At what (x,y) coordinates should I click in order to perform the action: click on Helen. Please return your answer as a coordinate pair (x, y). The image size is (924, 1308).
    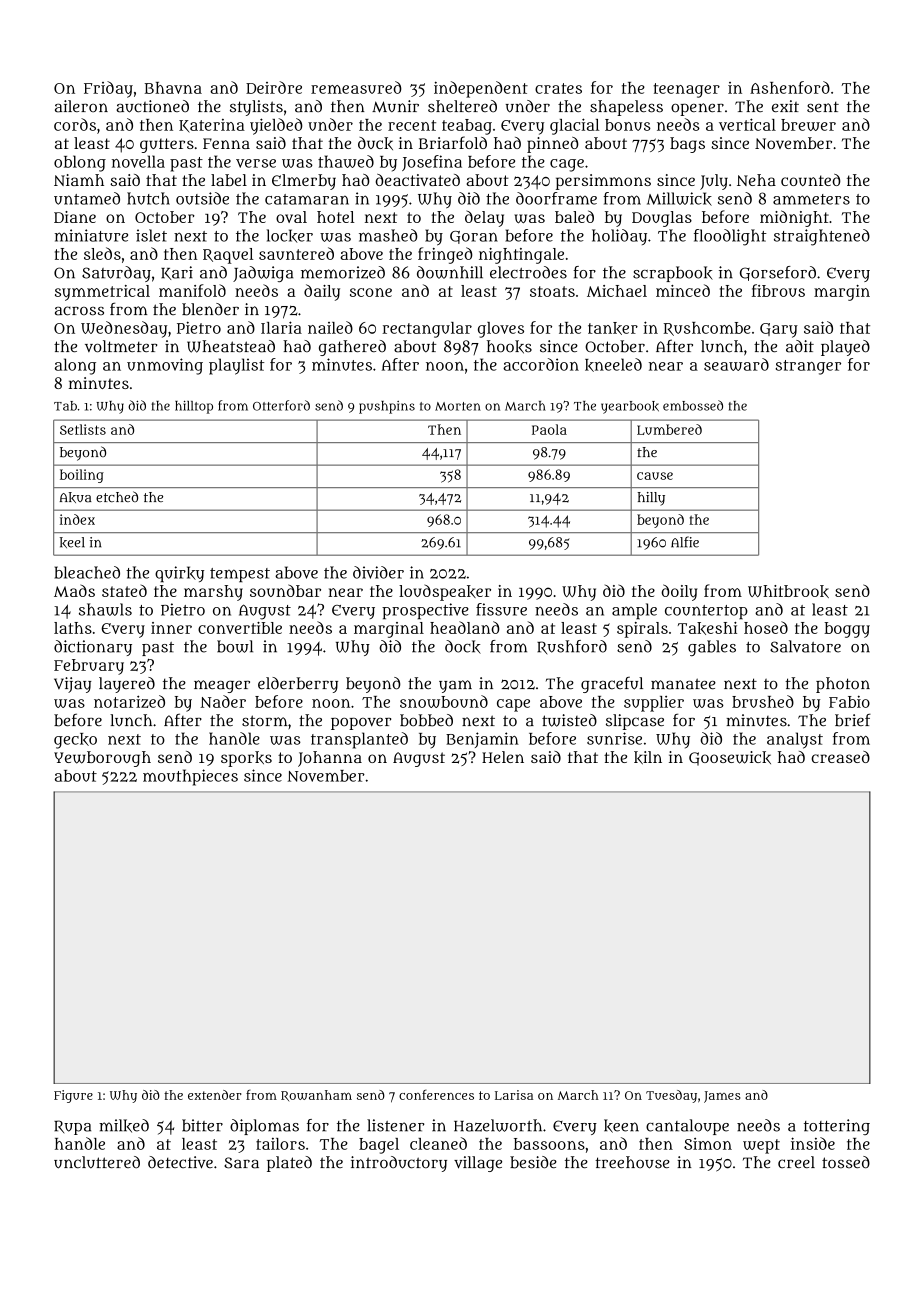
    Looking at the image, I should click on (503, 757).
